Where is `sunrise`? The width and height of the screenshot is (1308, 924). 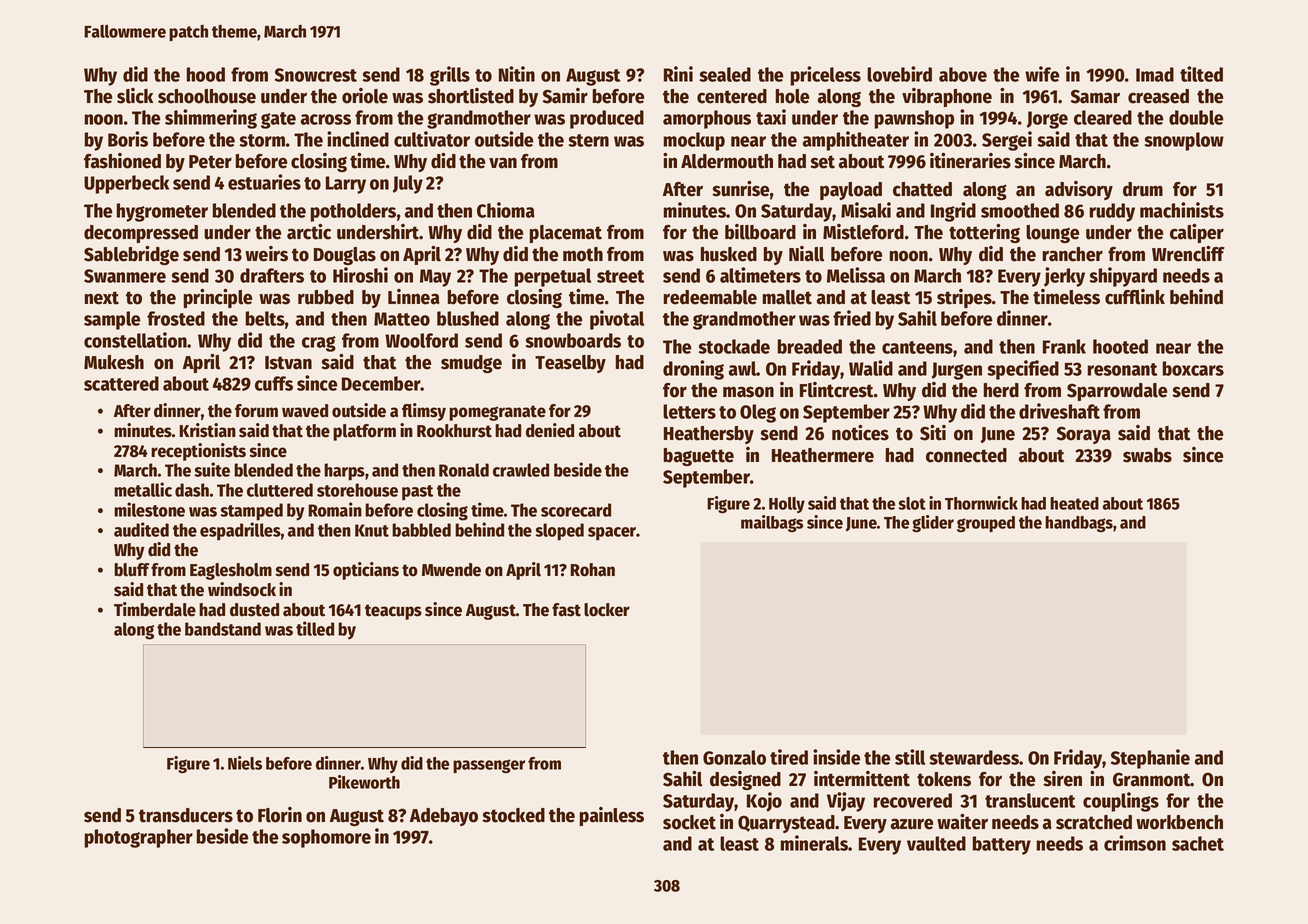 sunrise is located at coordinates (740, 189).
